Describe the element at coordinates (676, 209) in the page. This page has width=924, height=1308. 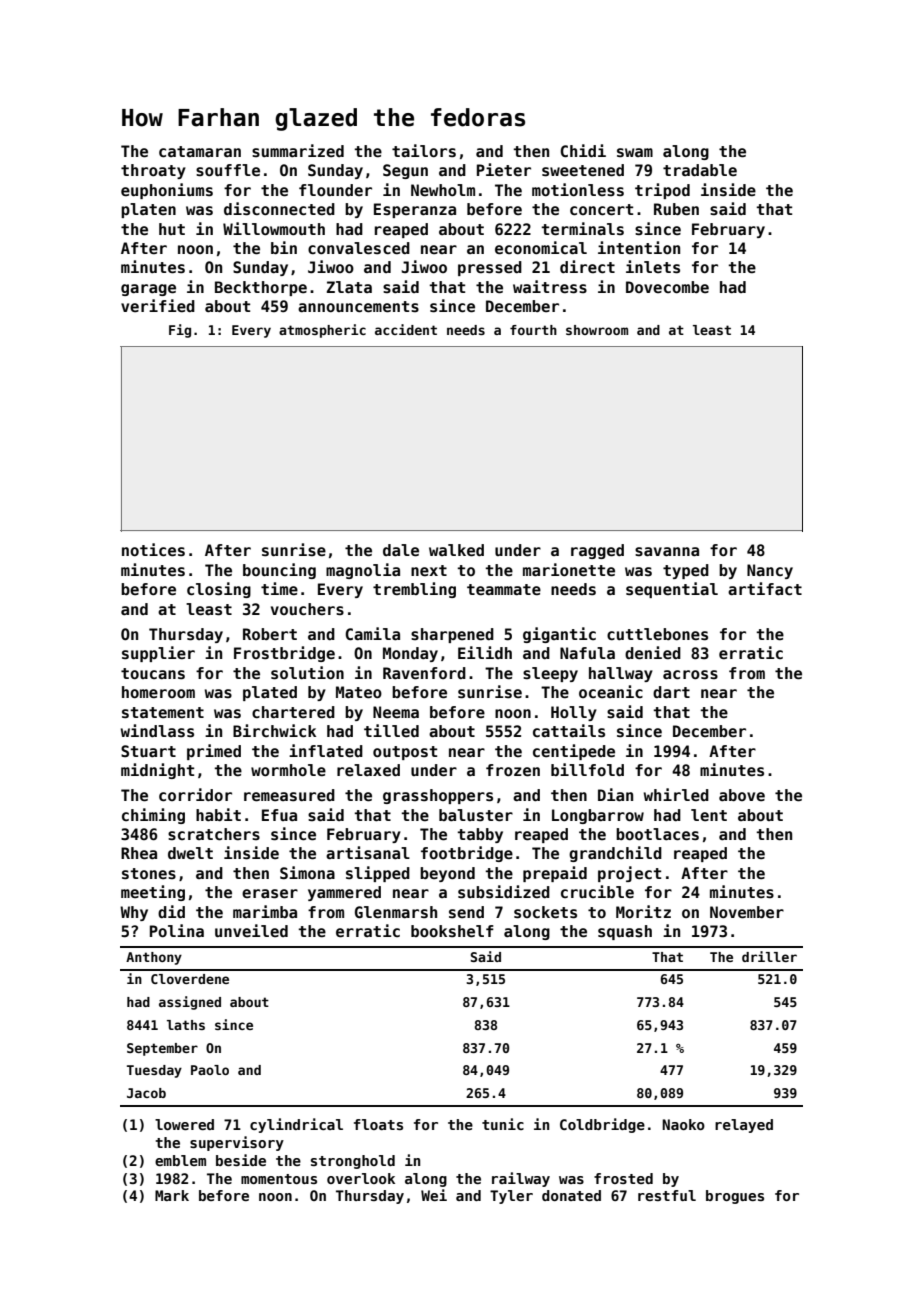
I see `Ruben` at that location.
